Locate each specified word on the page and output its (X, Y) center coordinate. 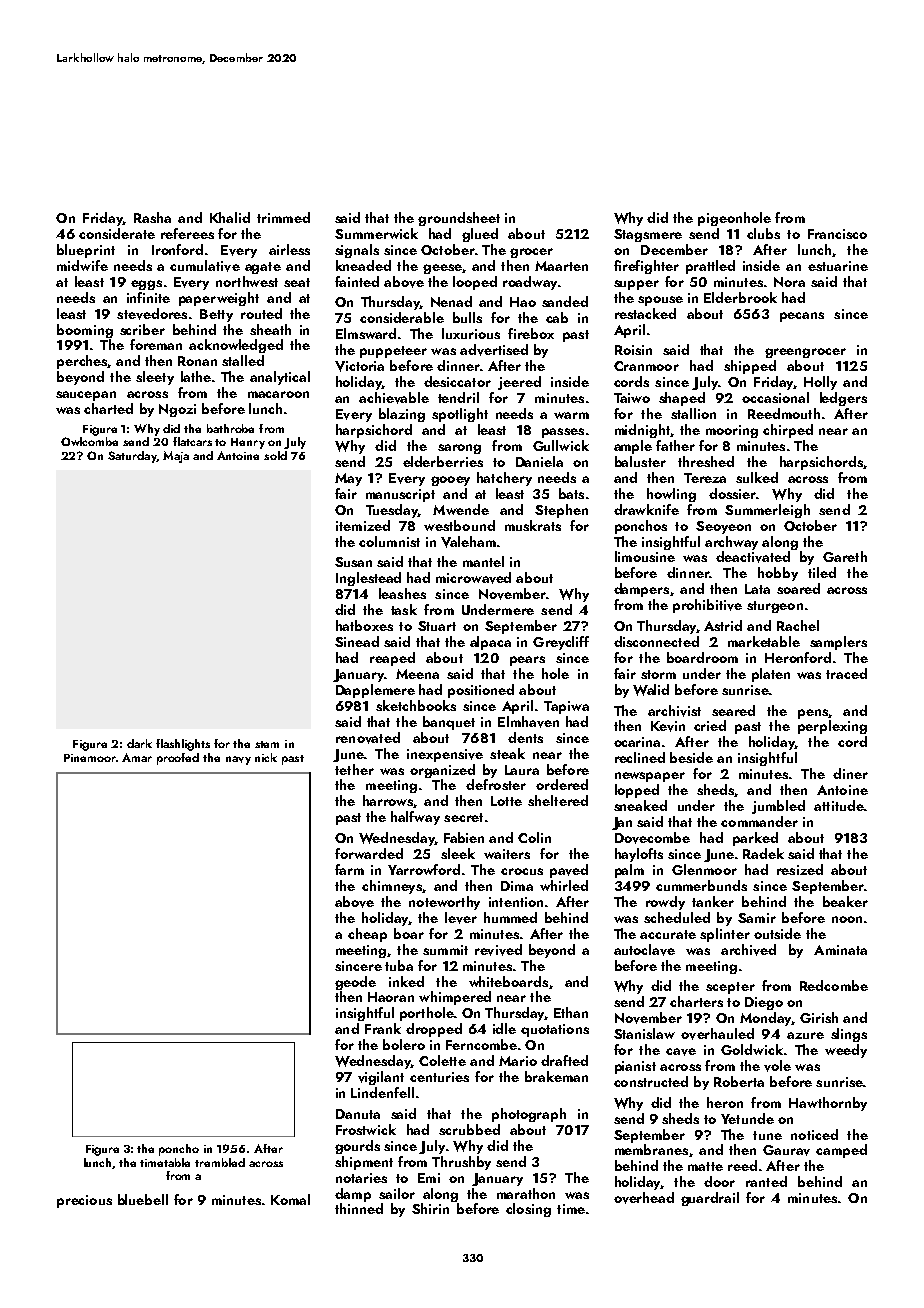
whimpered (455, 998)
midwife (82, 265)
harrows (388, 800)
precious (84, 1201)
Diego (764, 1003)
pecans (802, 317)
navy (238, 760)
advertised (494, 350)
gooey (450, 481)
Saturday (132, 457)
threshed (706, 461)
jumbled (778, 807)
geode (355, 983)
